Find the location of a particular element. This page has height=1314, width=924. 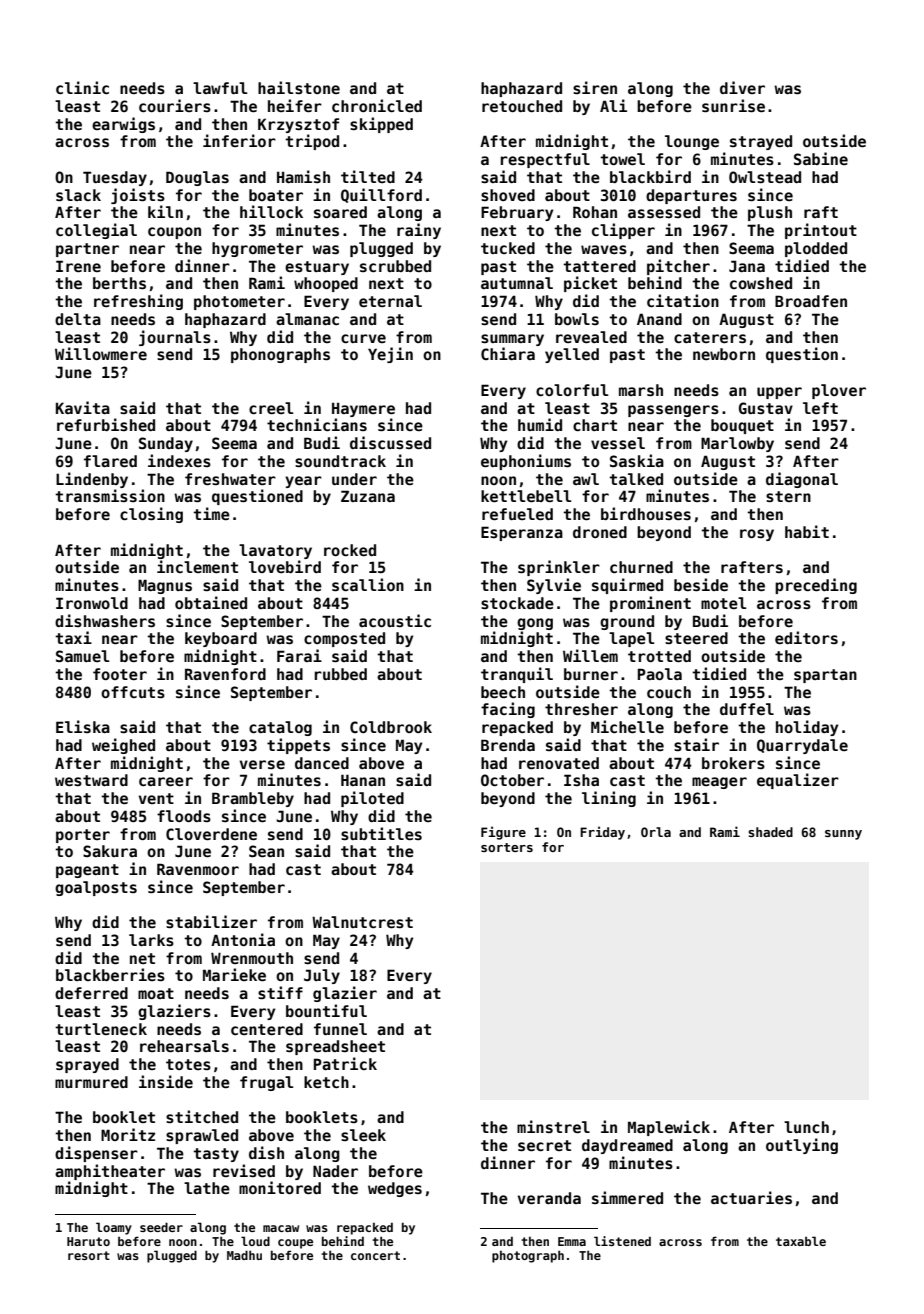

siren is located at coordinates (595, 87).
